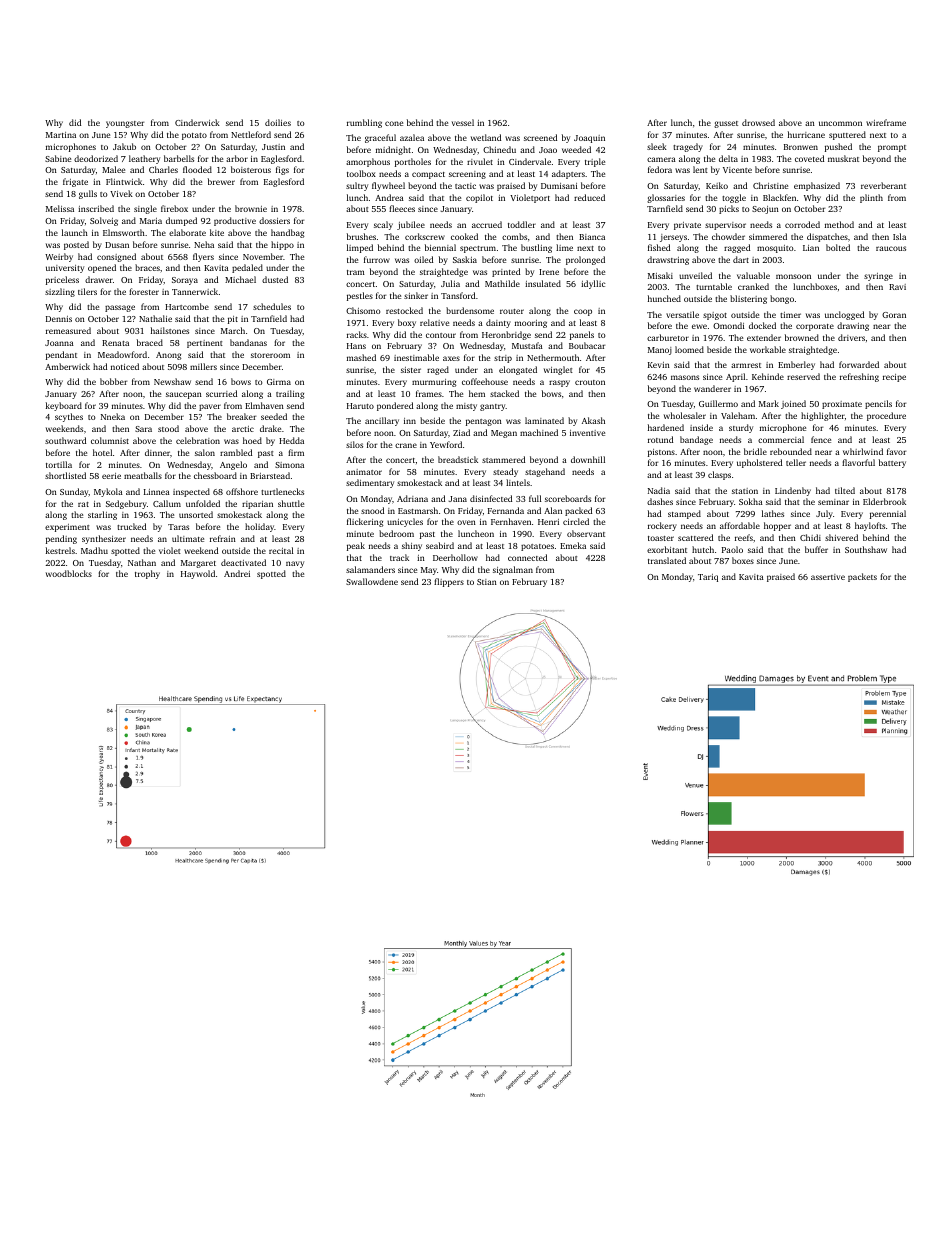  I want to click on furrow, so click(377, 259).
